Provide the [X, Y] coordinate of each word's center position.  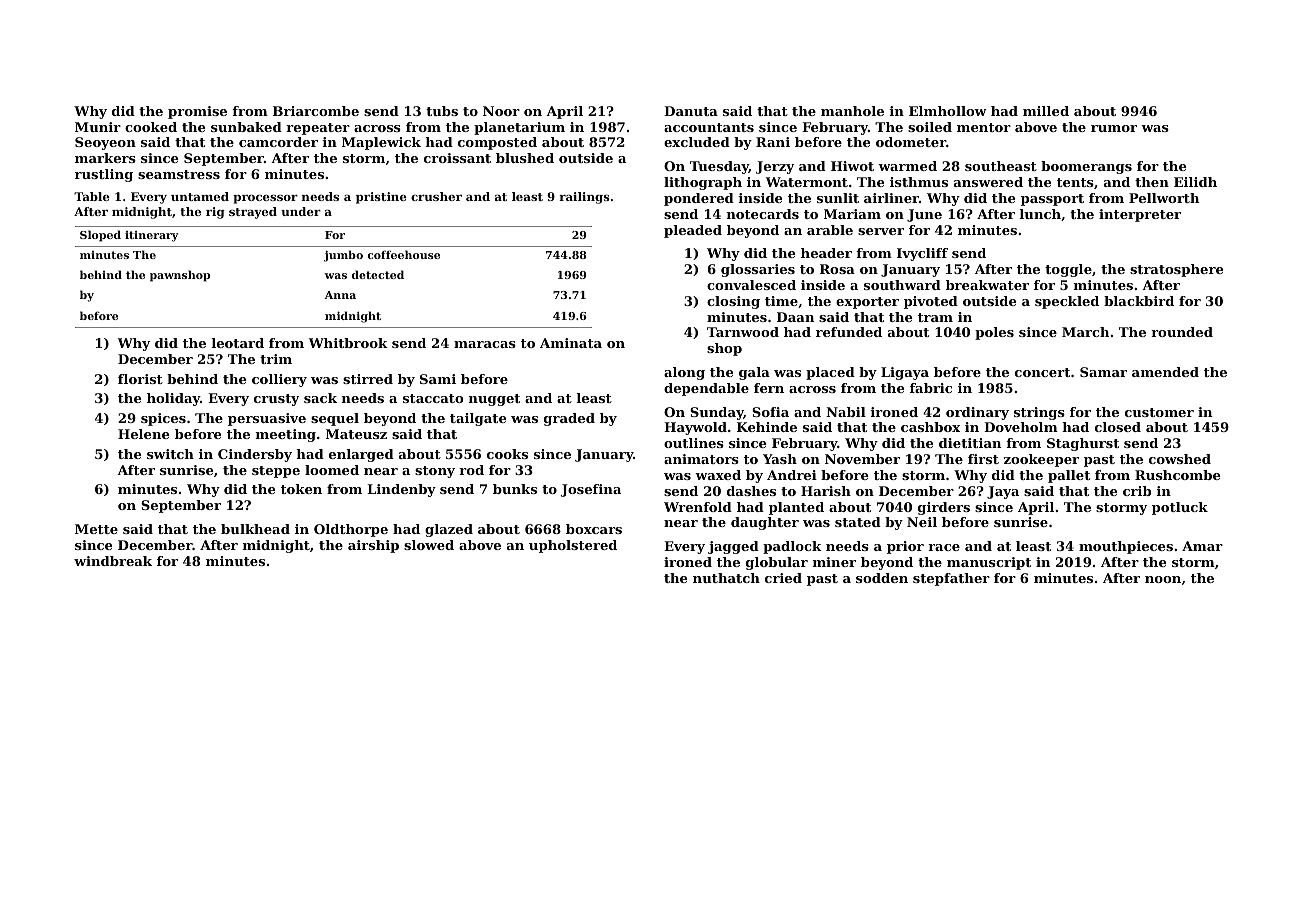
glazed [449, 530]
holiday [173, 399]
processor [265, 199]
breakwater [987, 285]
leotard [238, 343]
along [684, 373]
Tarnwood [743, 332]
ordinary [977, 413]
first [983, 459]
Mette [96, 529]
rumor [1114, 128]
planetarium [519, 128]
